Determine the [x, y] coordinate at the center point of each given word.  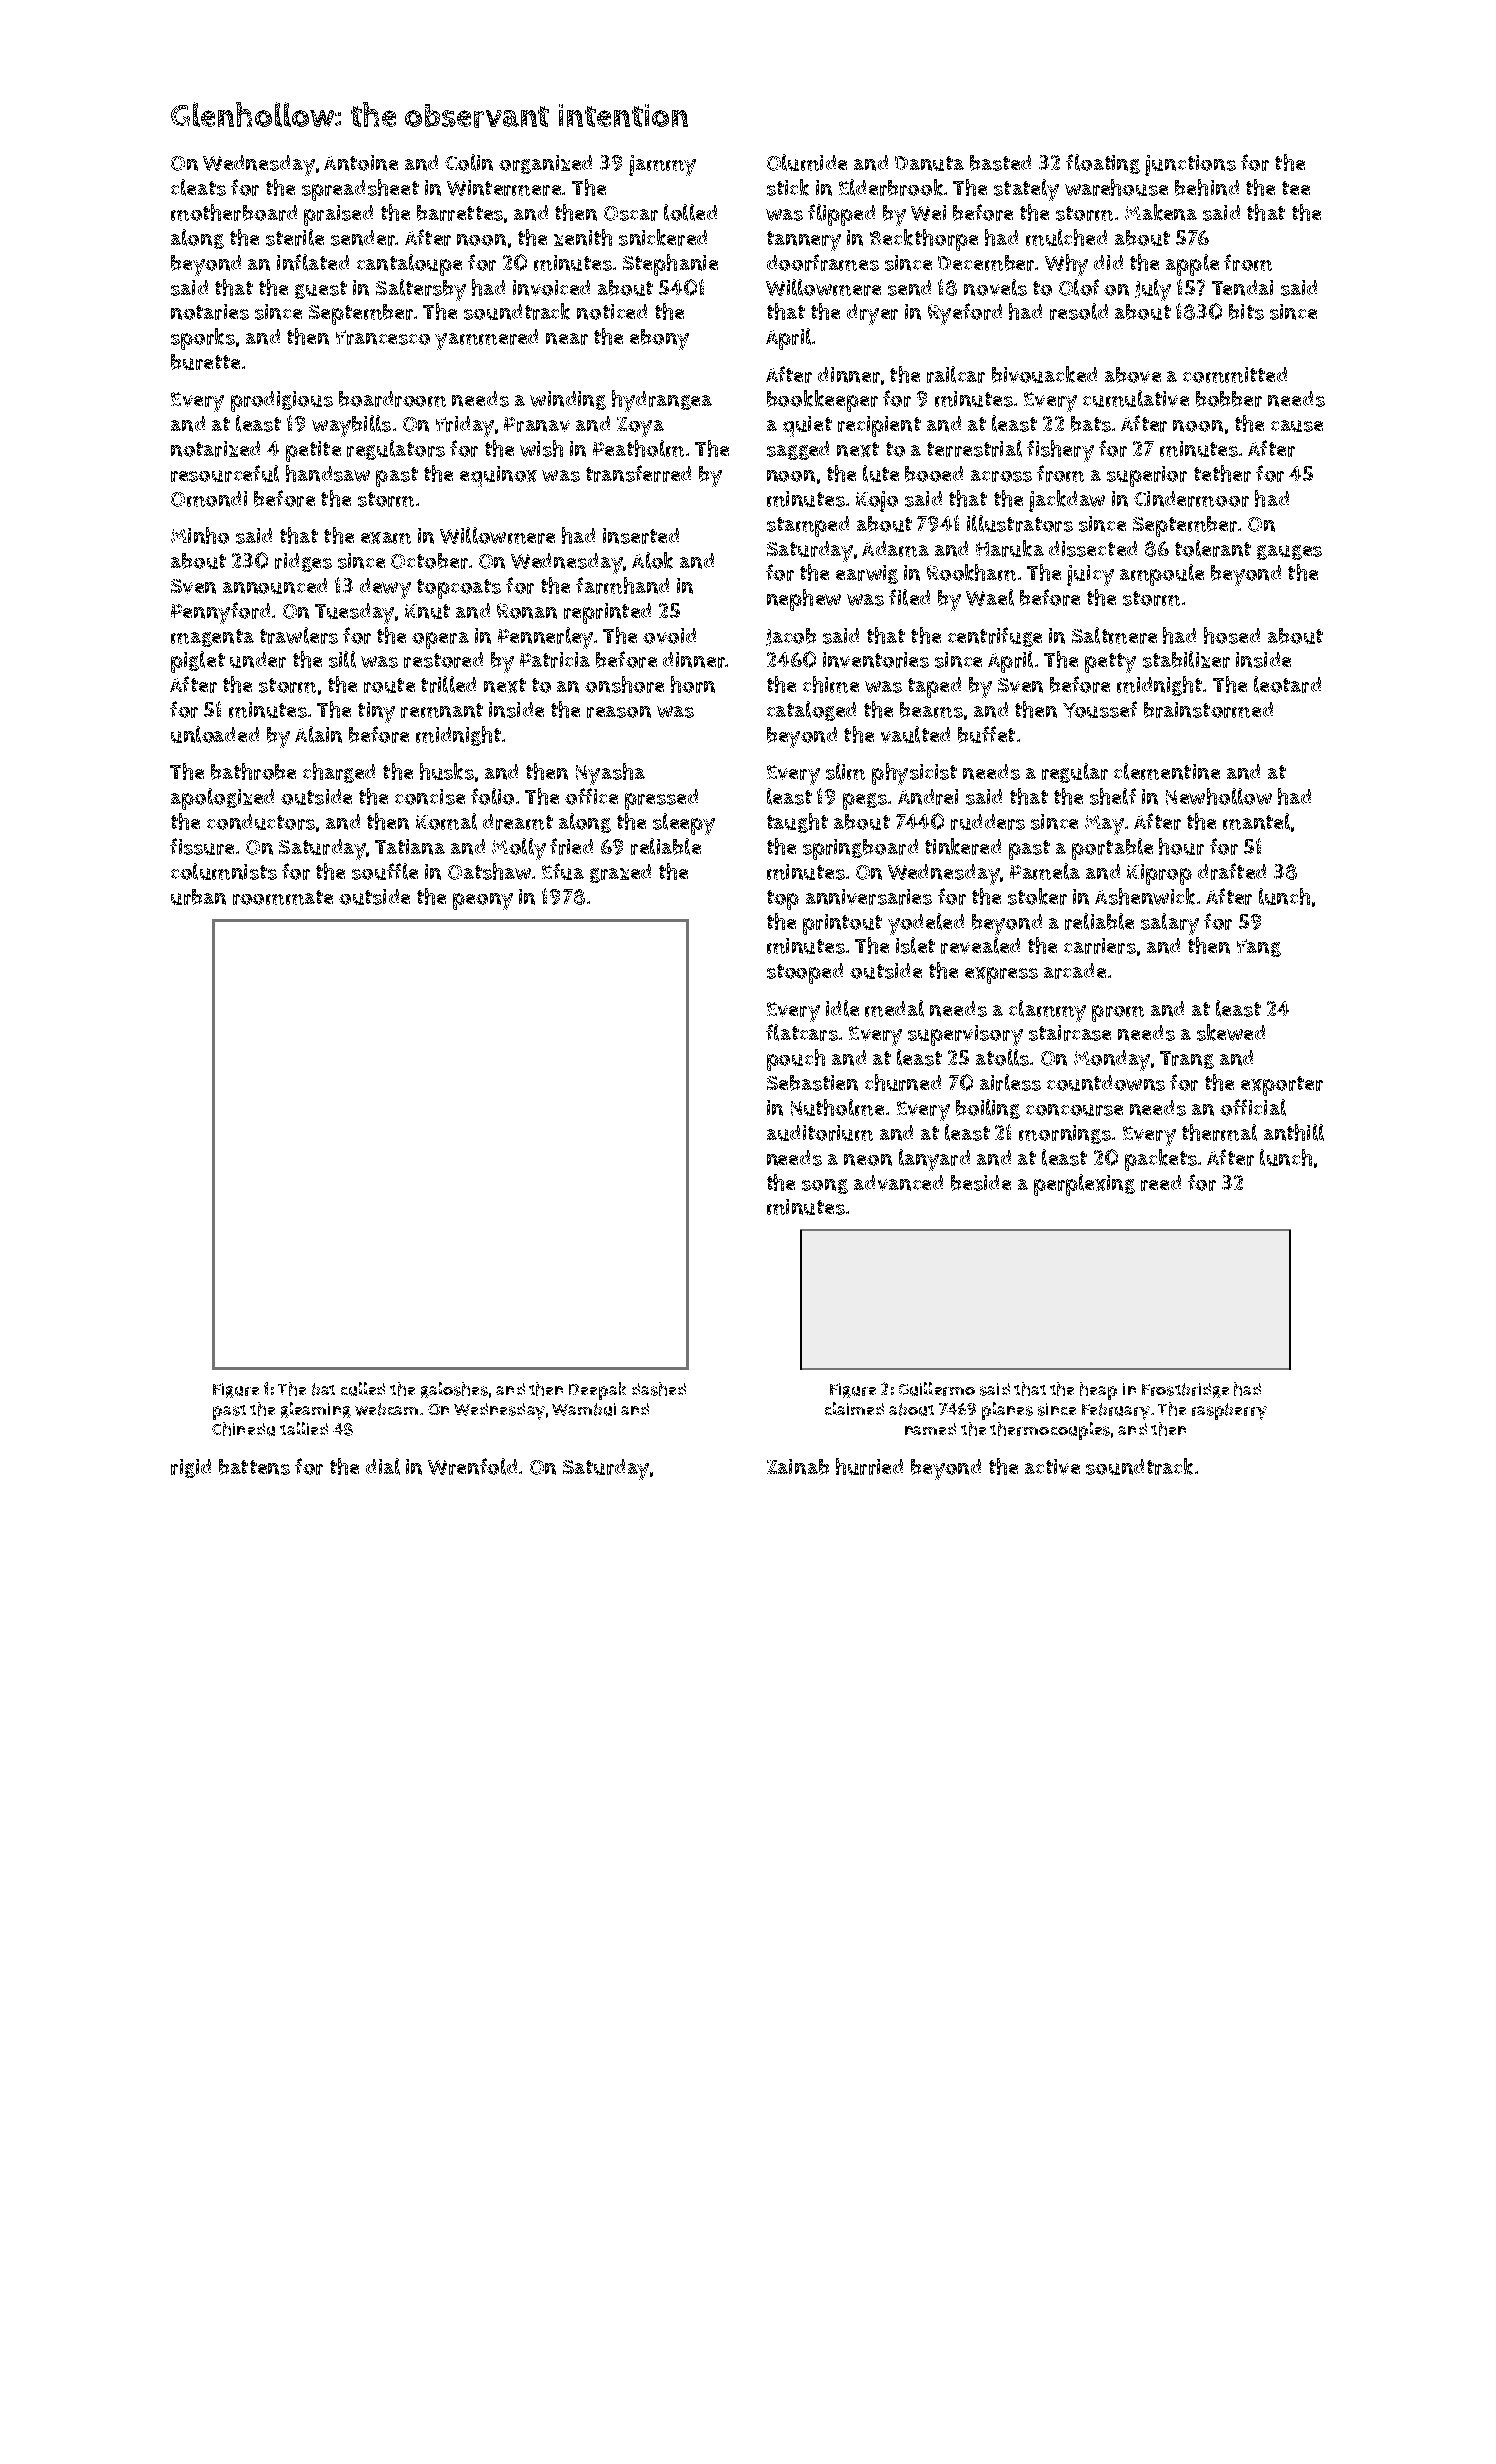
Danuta [929, 163]
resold [1079, 311]
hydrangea [662, 401]
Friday [465, 426]
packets [1161, 1160]
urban [198, 897]
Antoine [361, 163]
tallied [304, 1428]
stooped [805, 973]
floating [1103, 164]
